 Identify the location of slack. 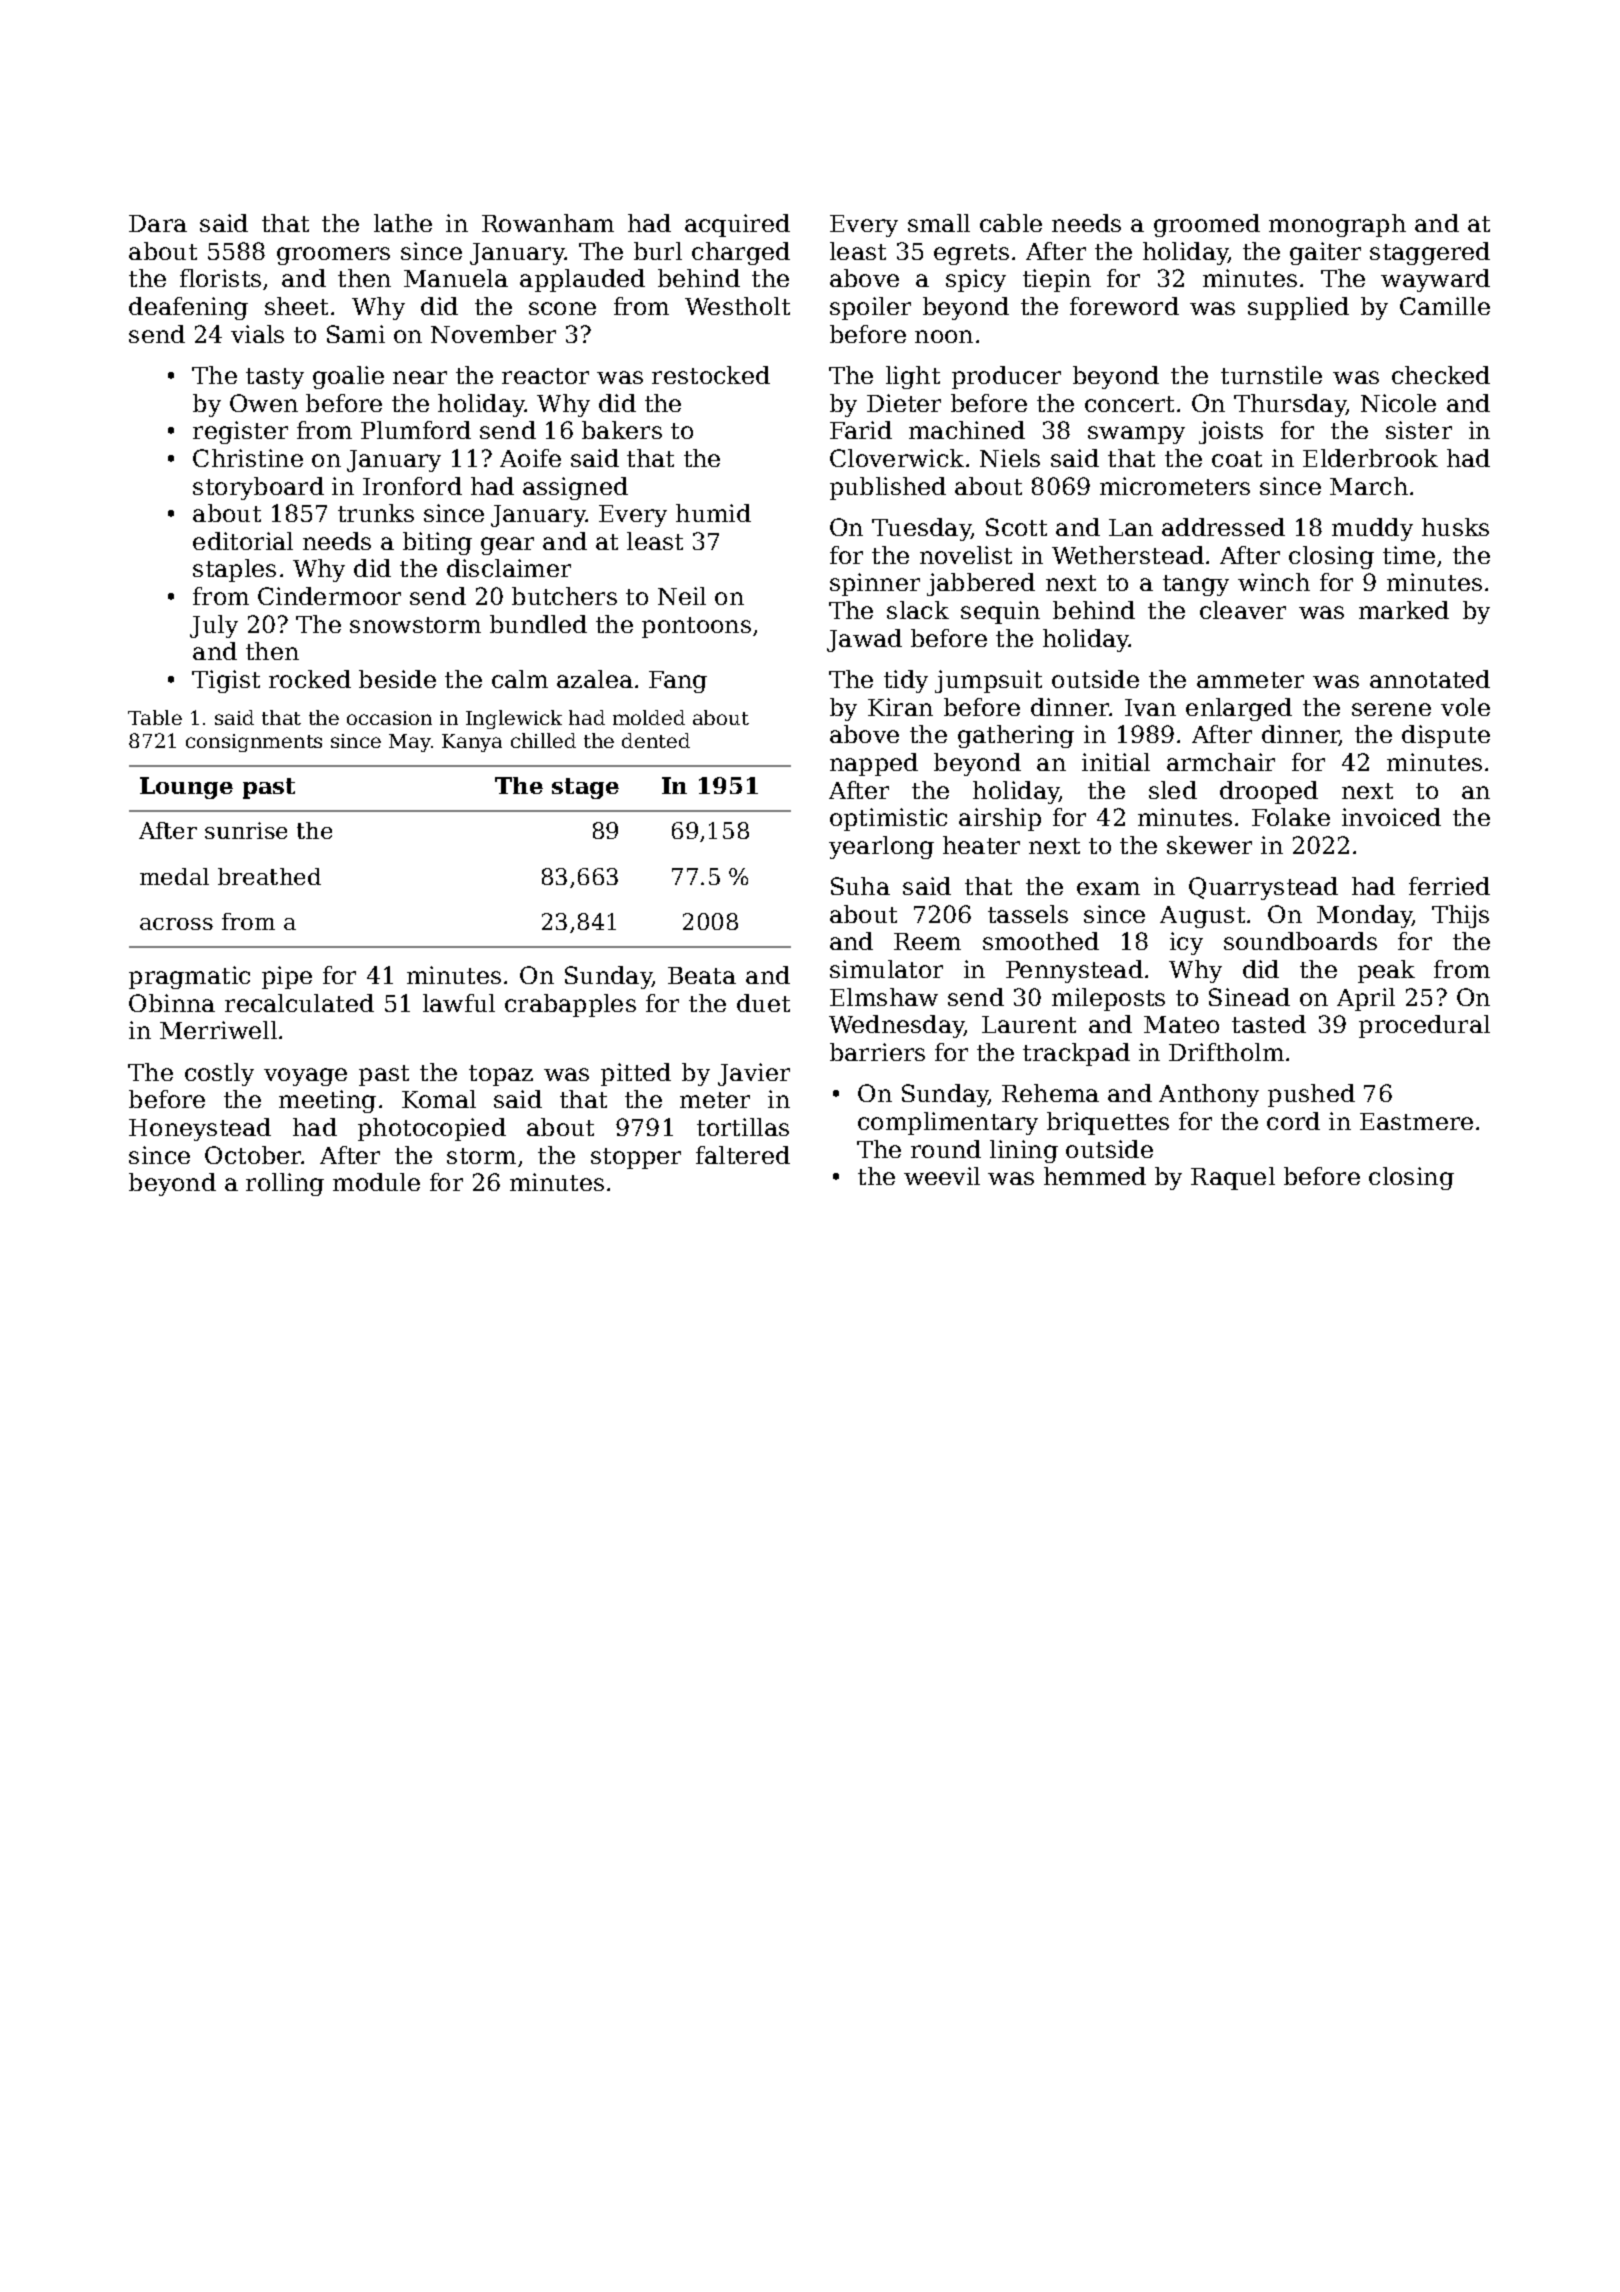
(918, 610).
